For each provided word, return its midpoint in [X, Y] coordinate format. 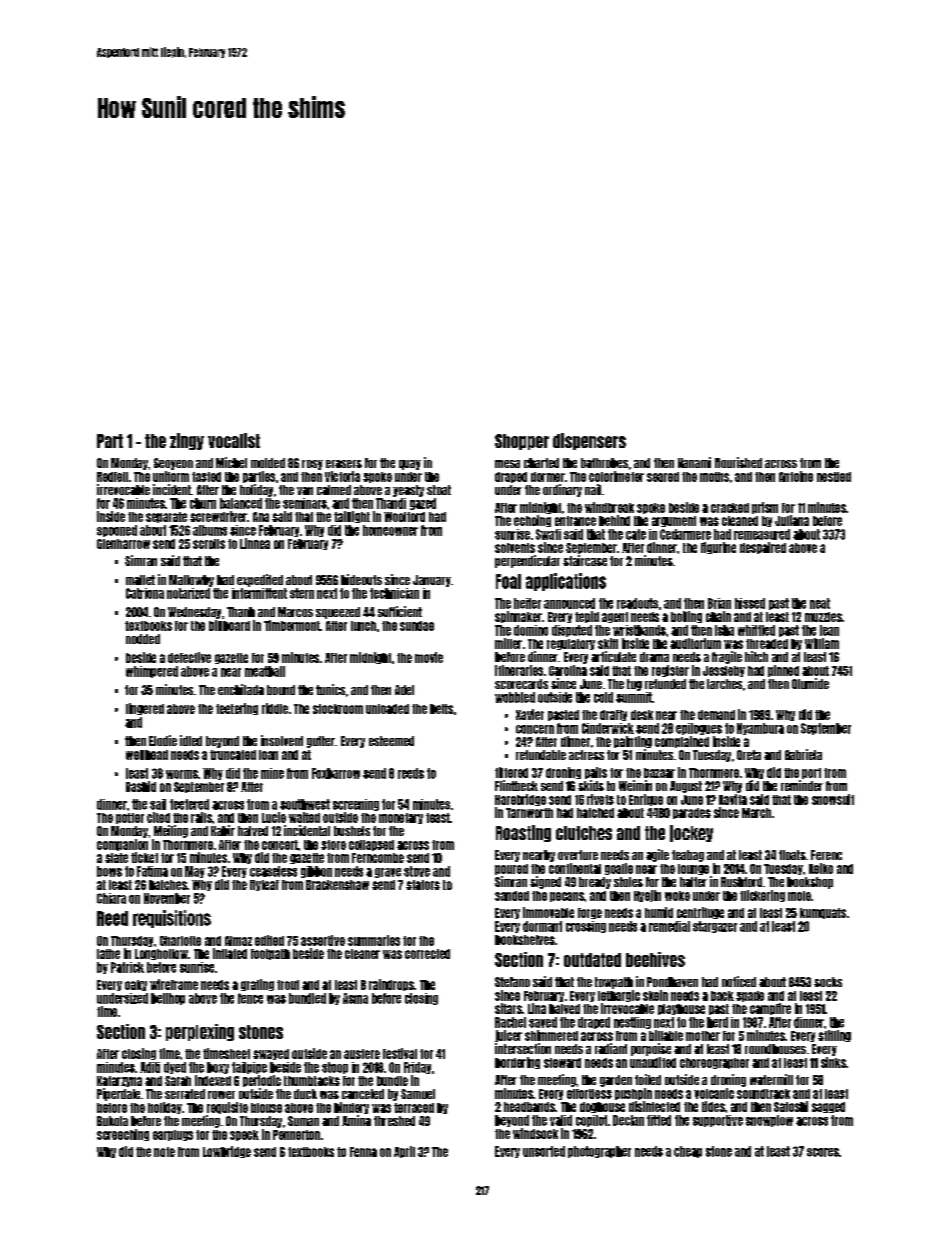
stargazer [715, 927]
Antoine [796, 476]
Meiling [171, 831]
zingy [187, 441]
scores [823, 1152]
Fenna [363, 1152]
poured [511, 869]
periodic [262, 1081]
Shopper [522, 442]
